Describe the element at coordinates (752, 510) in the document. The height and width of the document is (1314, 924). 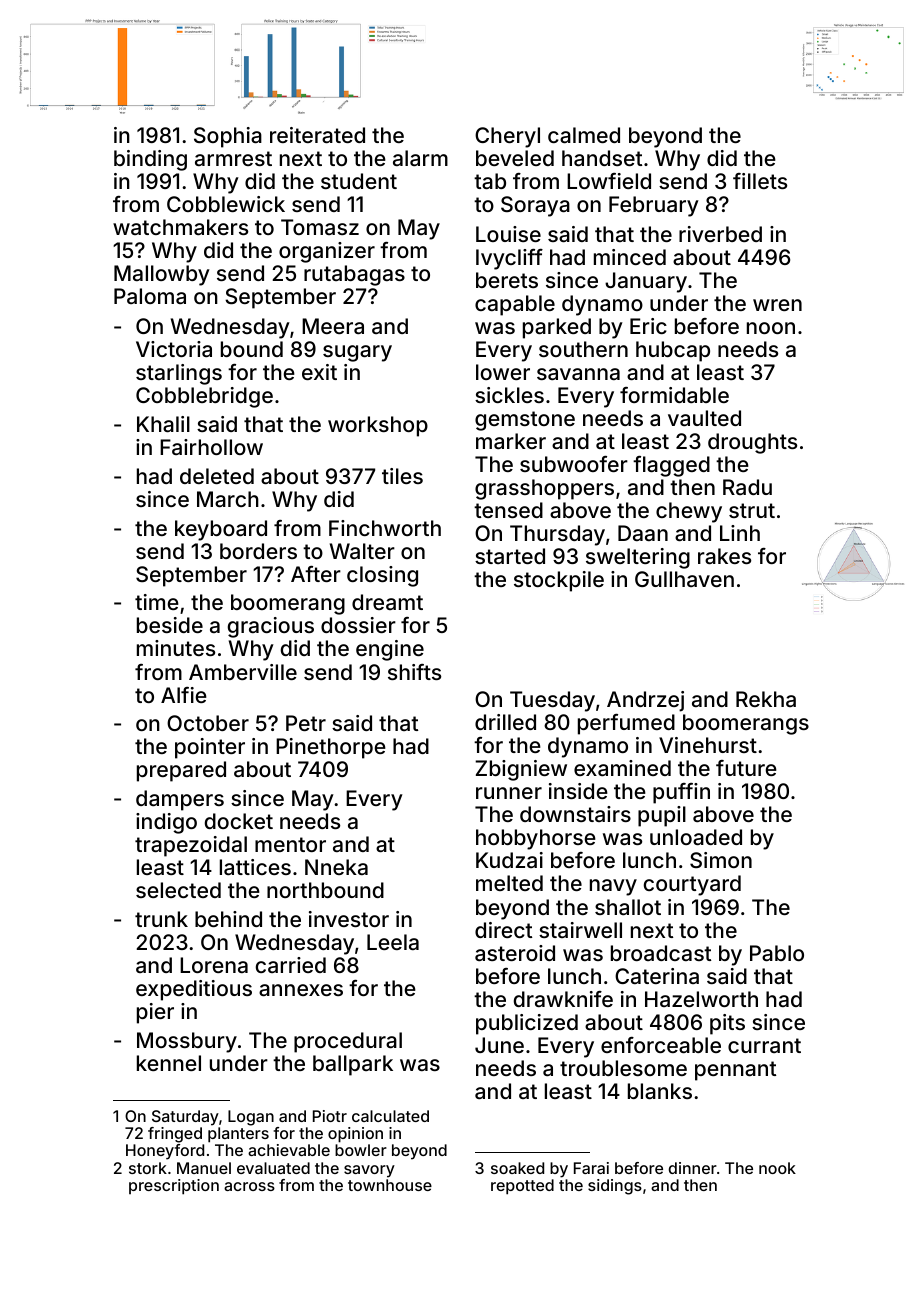
I see `strut` at that location.
